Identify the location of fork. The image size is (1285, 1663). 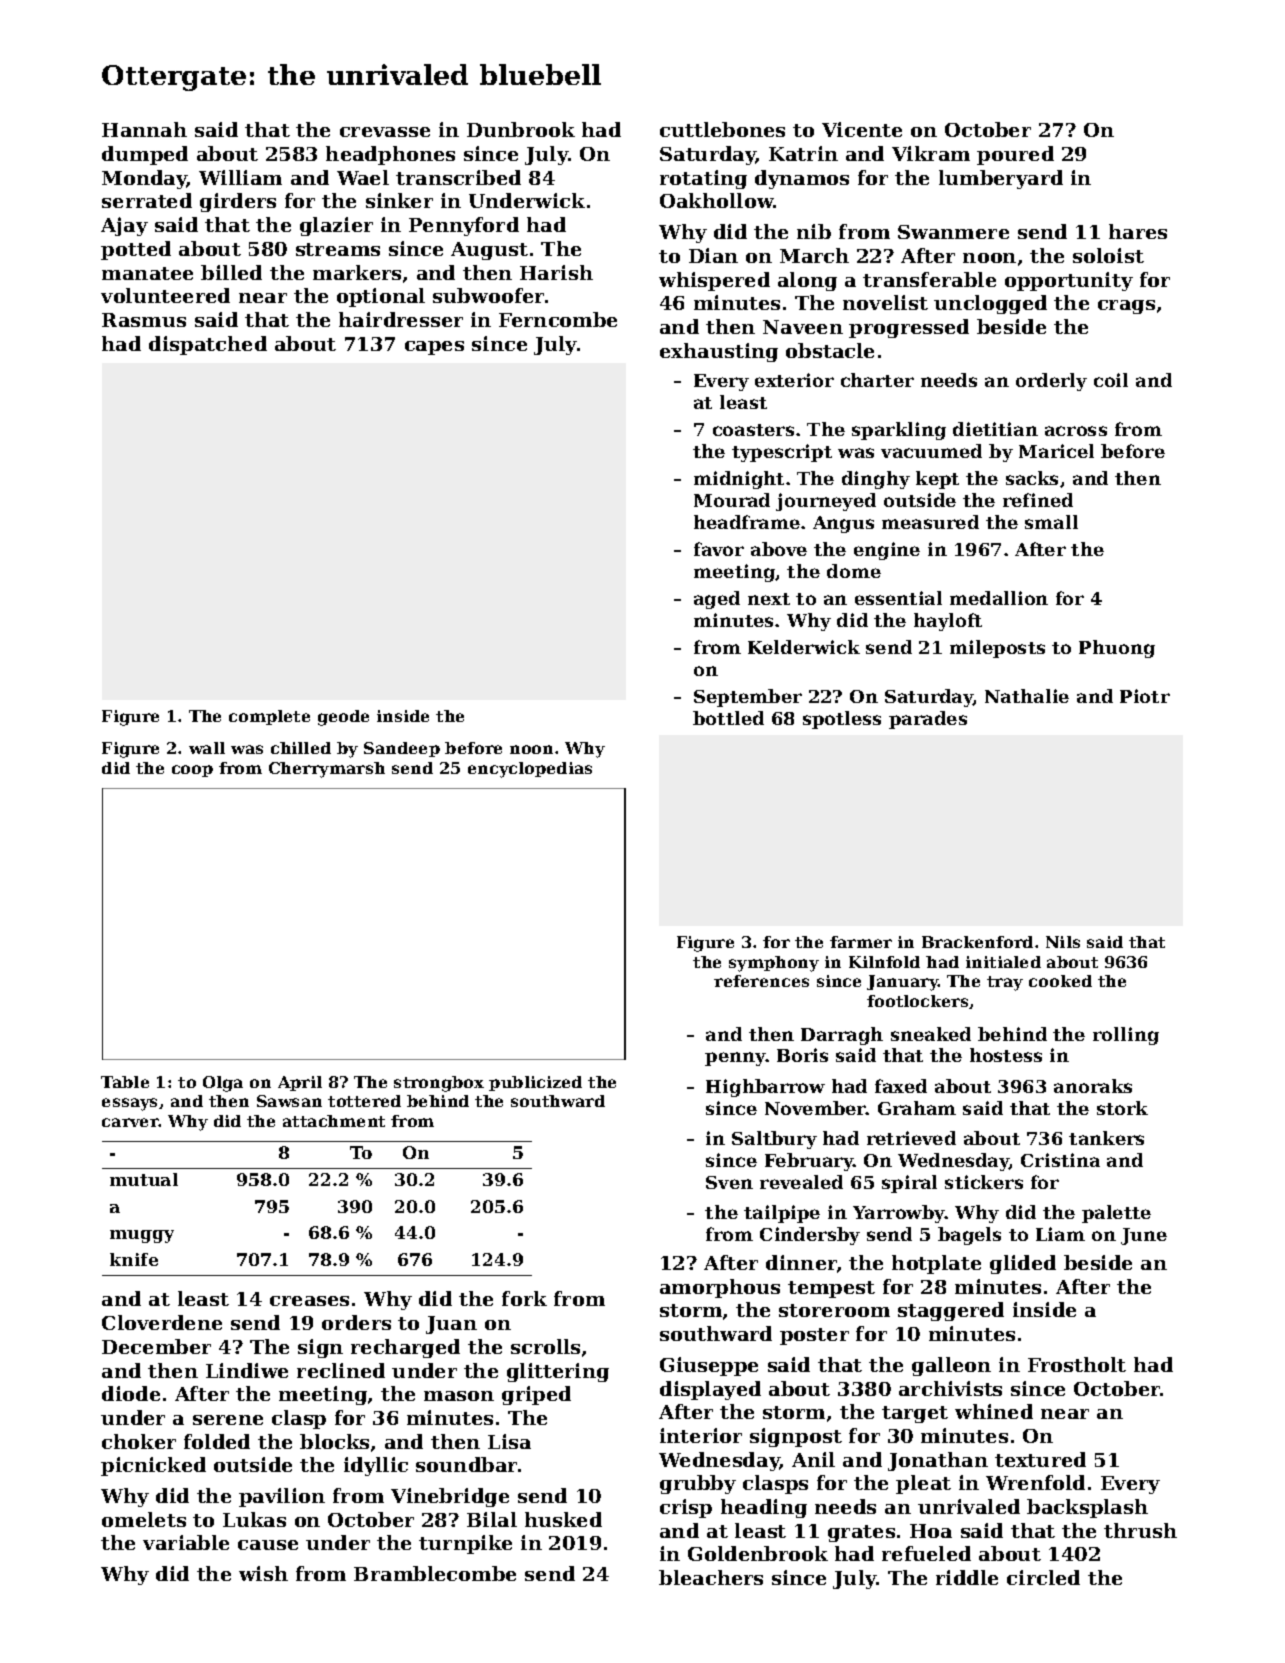
(524, 1298).
